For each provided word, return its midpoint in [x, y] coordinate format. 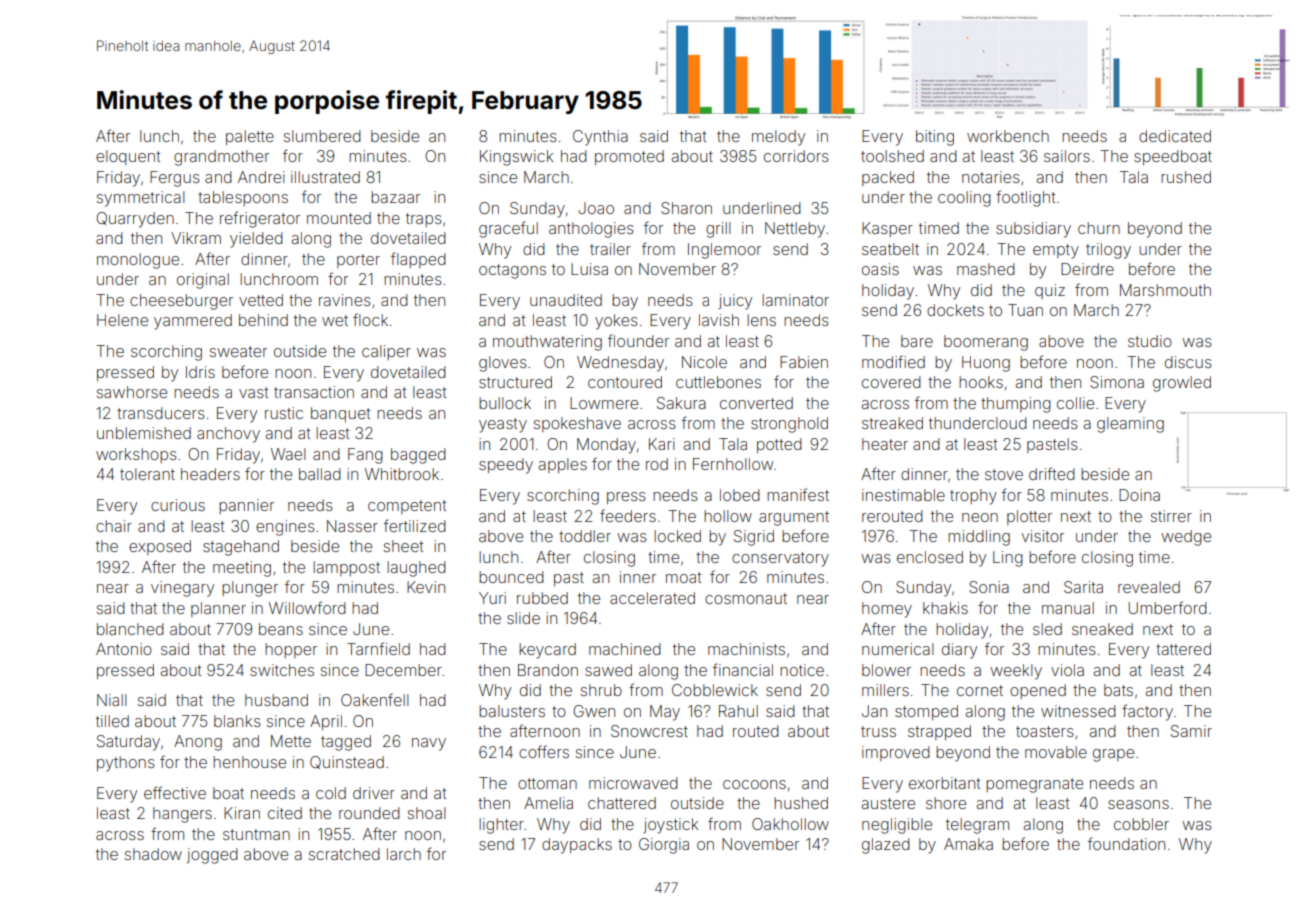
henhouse [249, 762]
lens [761, 320]
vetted [261, 300]
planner [218, 609]
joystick [671, 826]
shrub [601, 690]
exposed [160, 547]
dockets [955, 310]
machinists [746, 649]
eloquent [128, 157]
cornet [980, 690]
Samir [1191, 731]
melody [778, 138]
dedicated [1175, 136]
